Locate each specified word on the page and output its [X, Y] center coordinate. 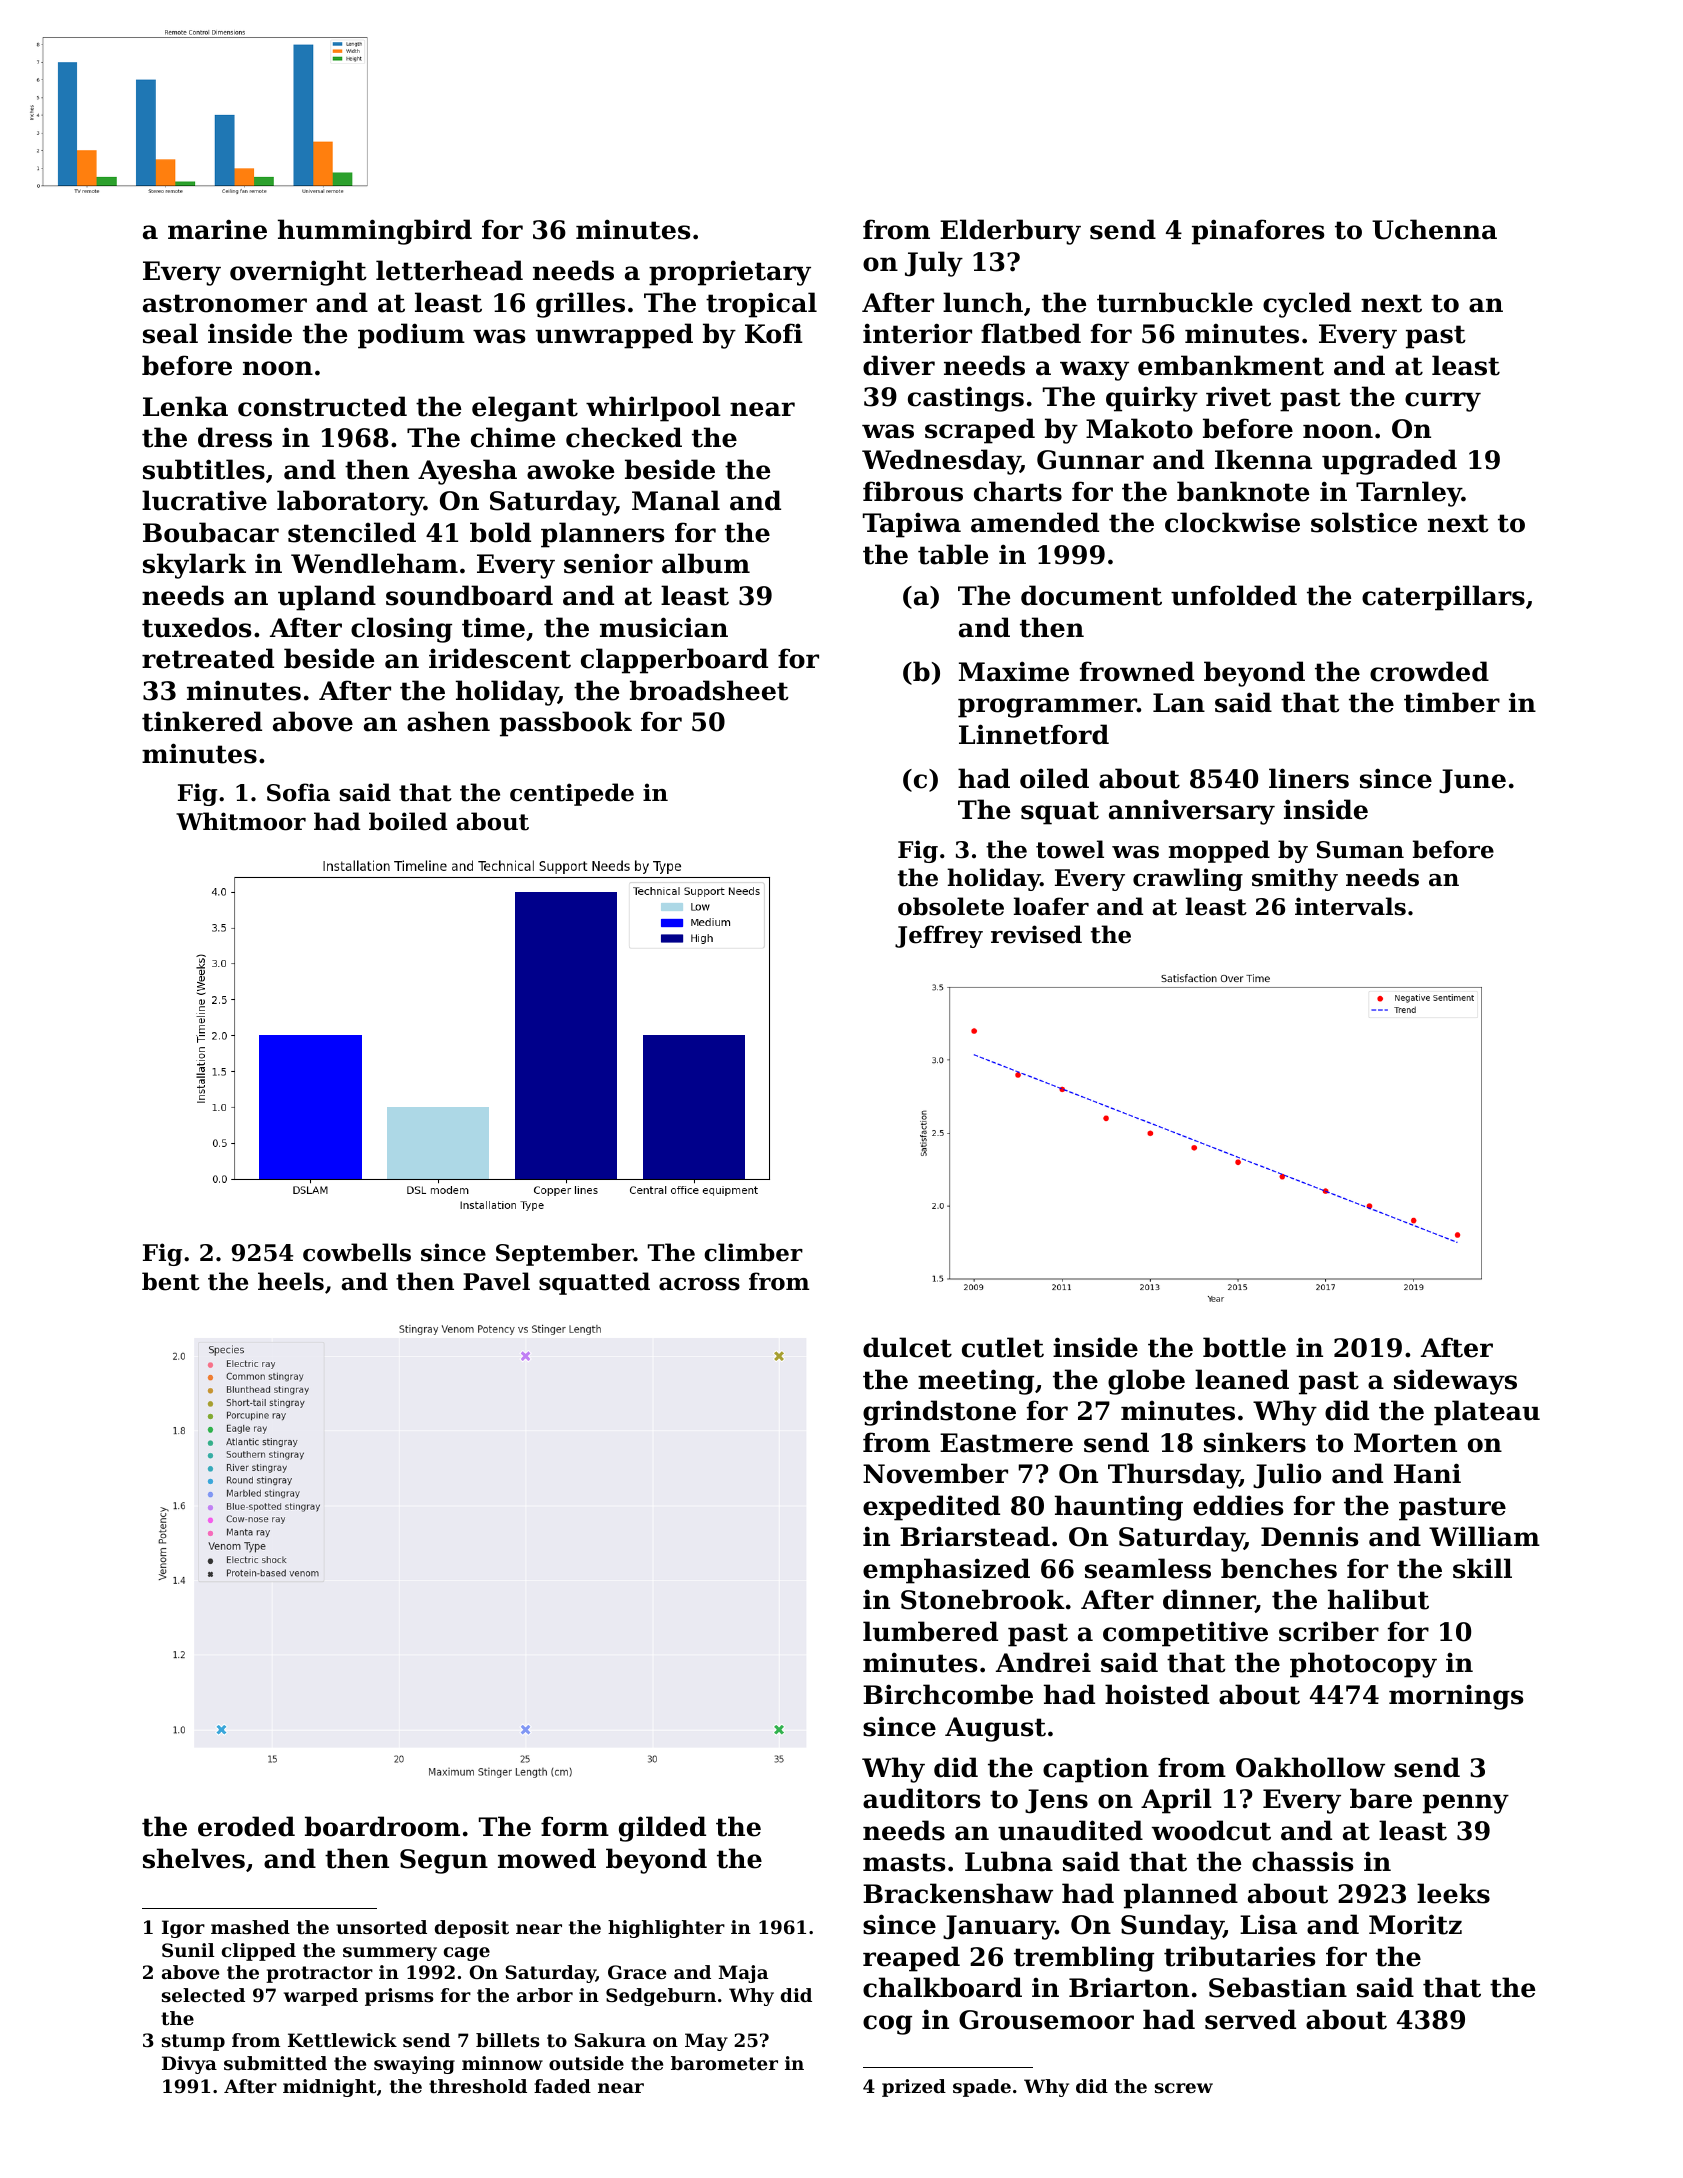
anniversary [1192, 812]
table [953, 554]
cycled [1307, 305]
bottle [1244, 1347]
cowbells [357, 1252]
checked [624, 437]
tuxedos [196, 627]
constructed [322, 406]
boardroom [382, 1826]
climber [753, 1252]
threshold [478, 2086]
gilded [662, 1829]
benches [1279, 1568]
